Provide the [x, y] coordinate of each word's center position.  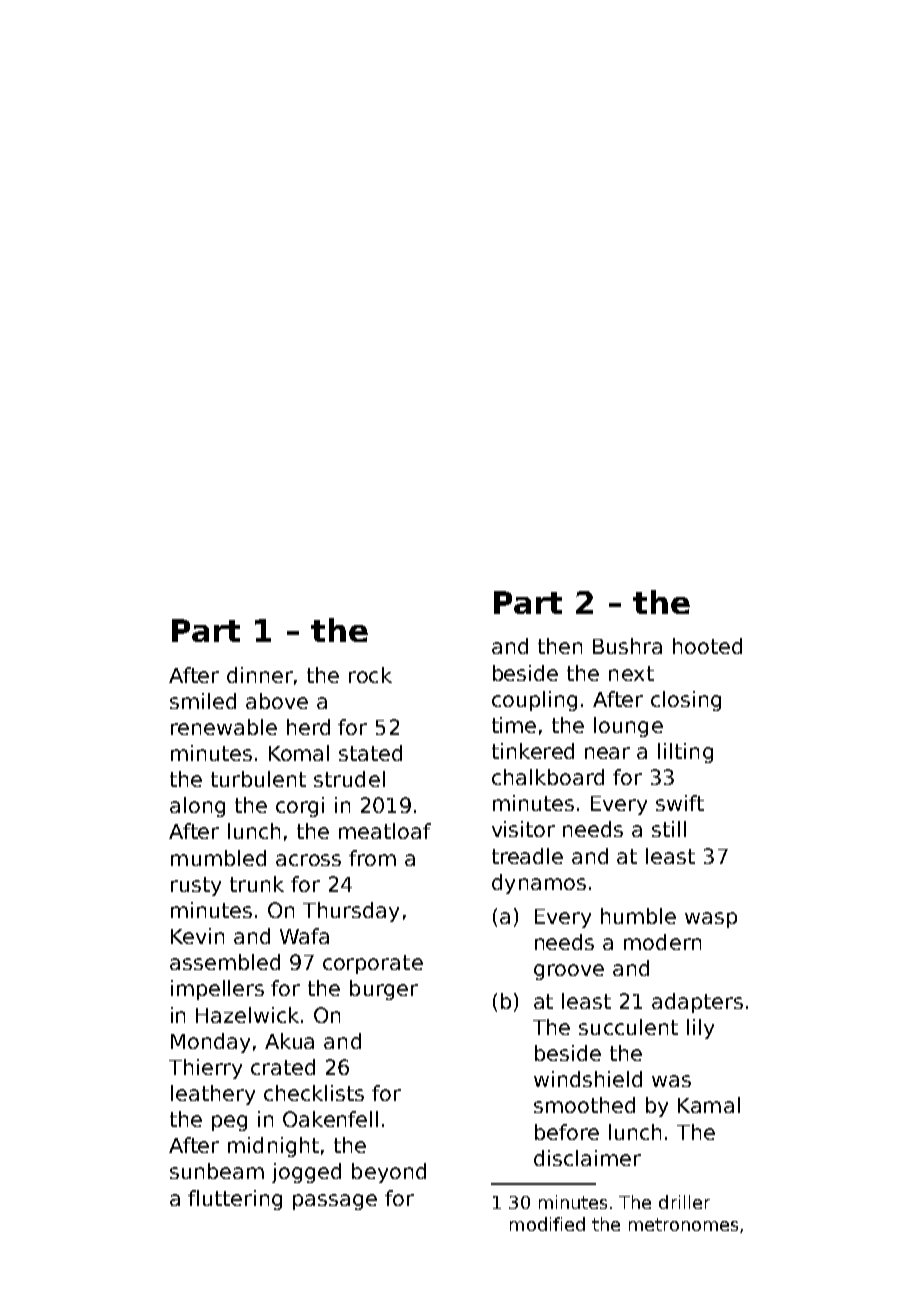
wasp [711, 920]
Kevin [197, 936]
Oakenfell [330, 1119]
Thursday [351, 912]
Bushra [627, 646]
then [560, 646]
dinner [260, 675]
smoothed [584, 1105]
